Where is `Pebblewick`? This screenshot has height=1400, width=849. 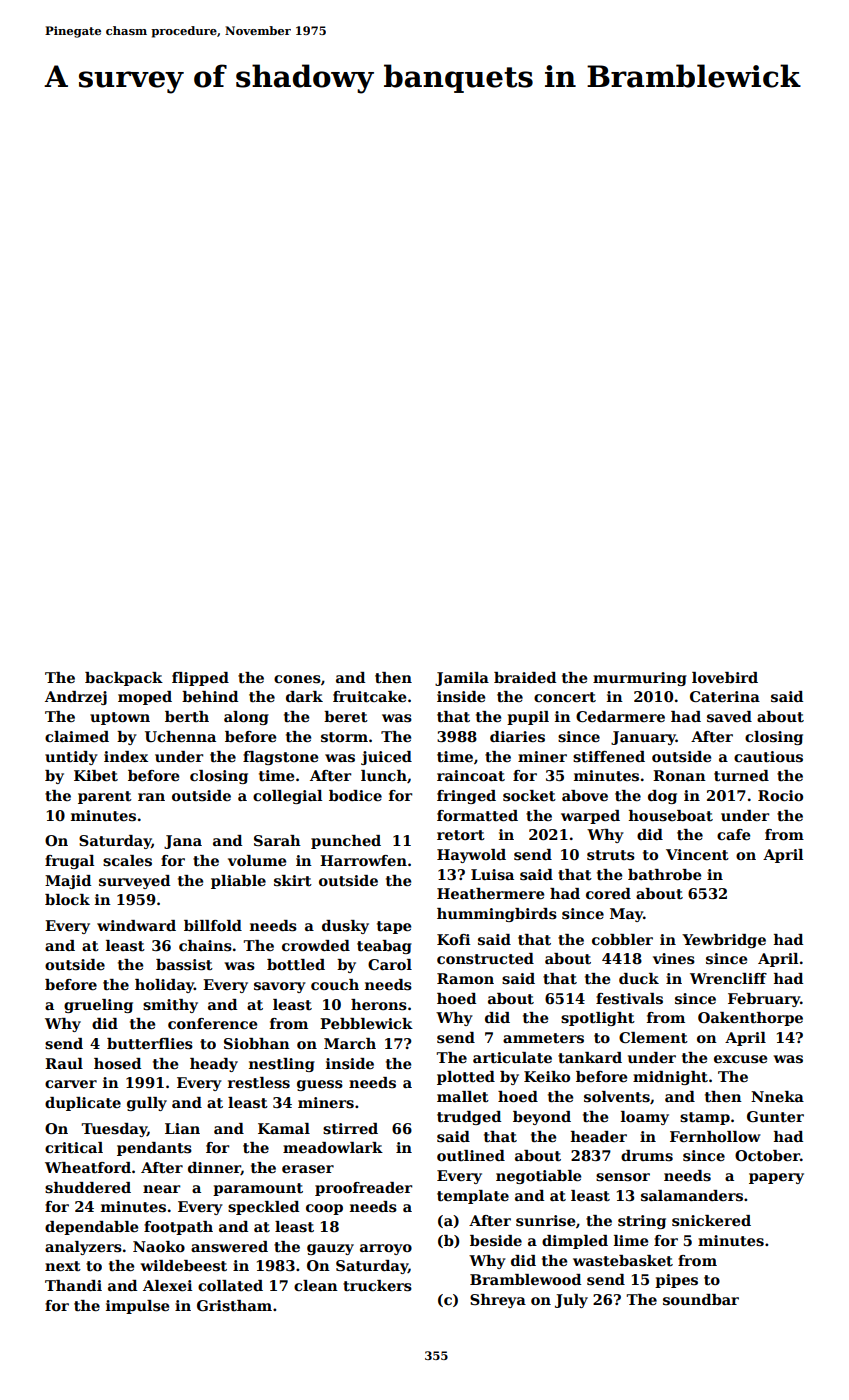
Pebblewick is located at coordinates (366, 1023).
